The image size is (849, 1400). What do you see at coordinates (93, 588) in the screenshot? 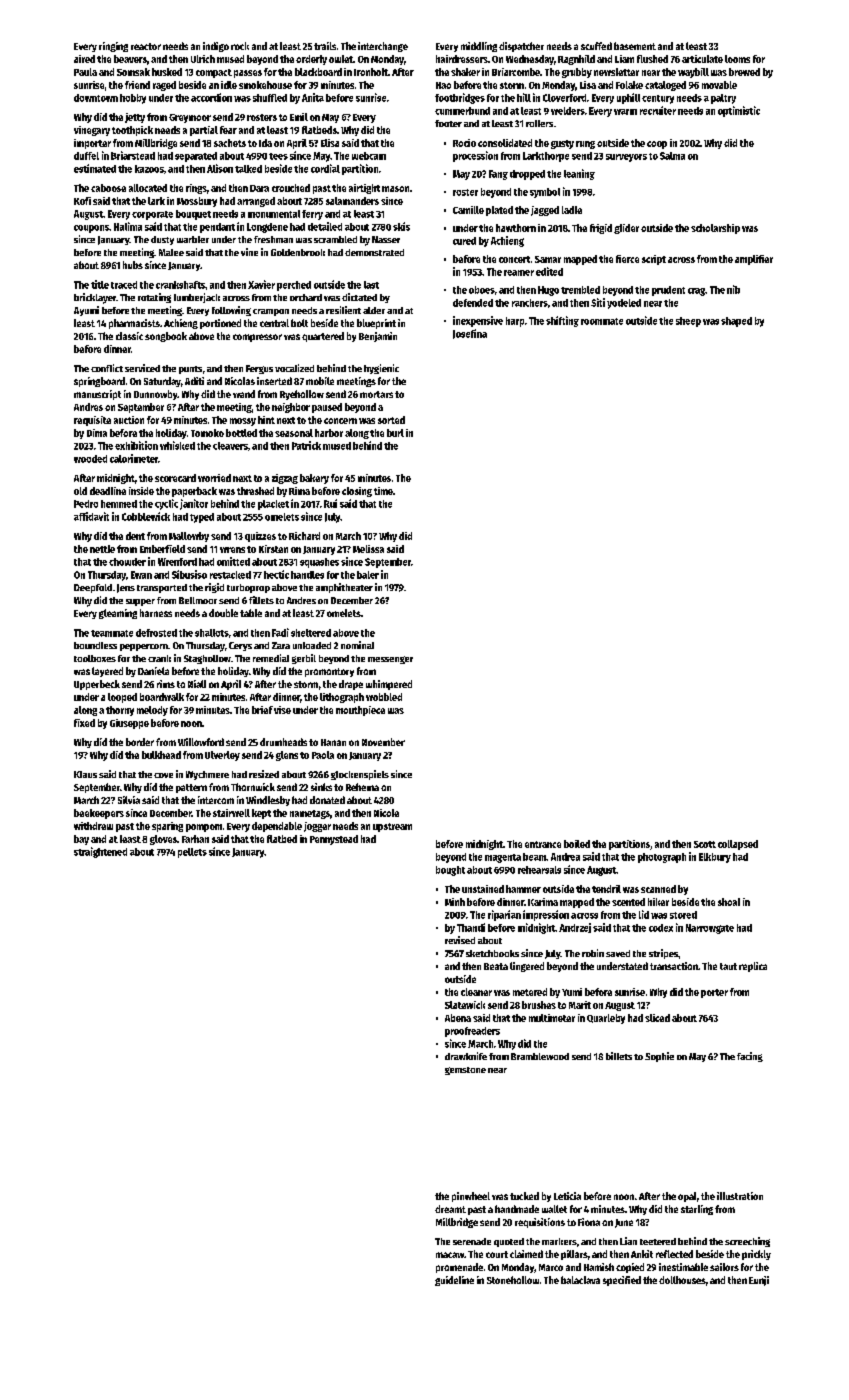
I see `Deepfold` at bounding box center [93, 588].
